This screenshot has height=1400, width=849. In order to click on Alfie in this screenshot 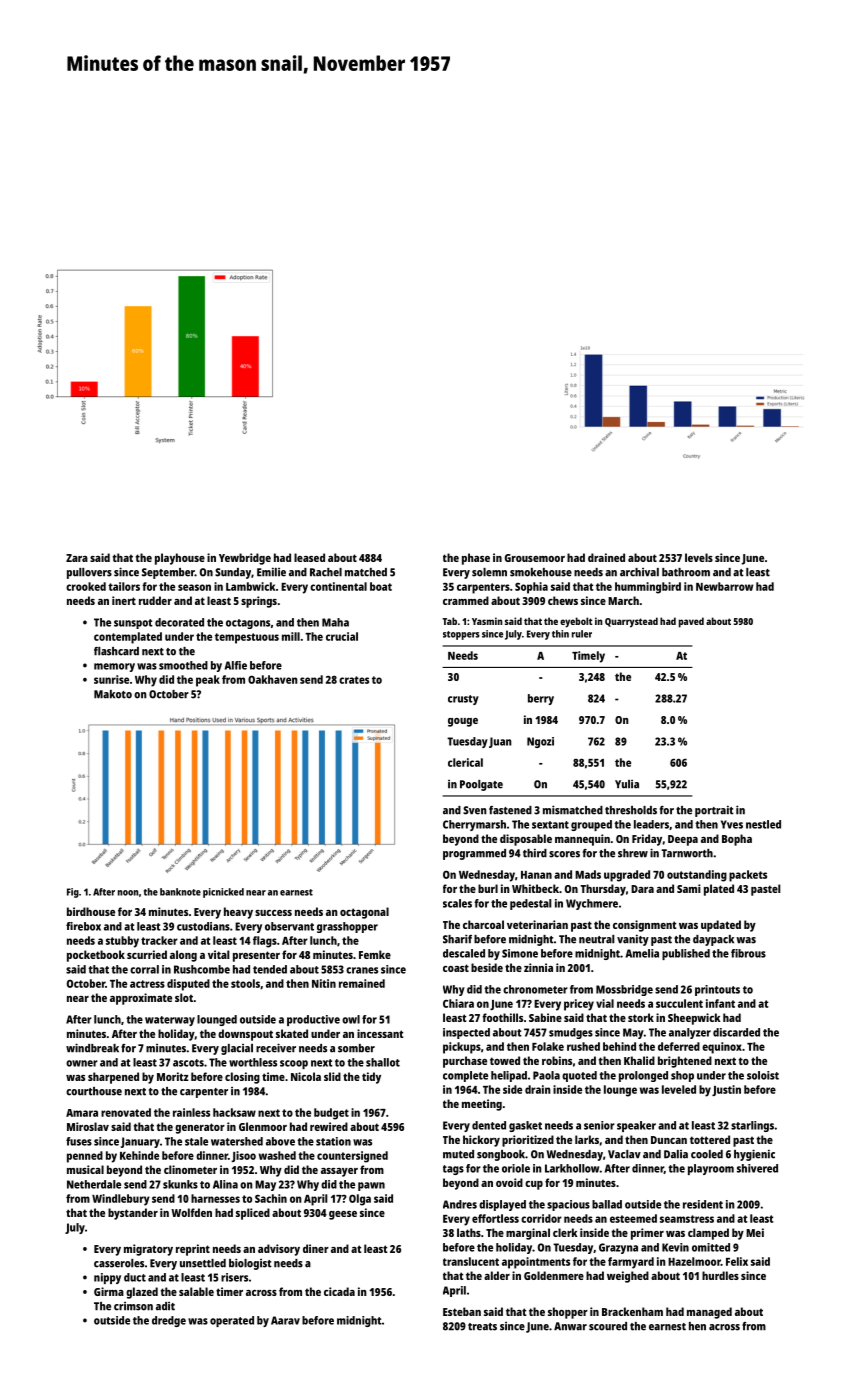, I will do `click(236, 665)`.
